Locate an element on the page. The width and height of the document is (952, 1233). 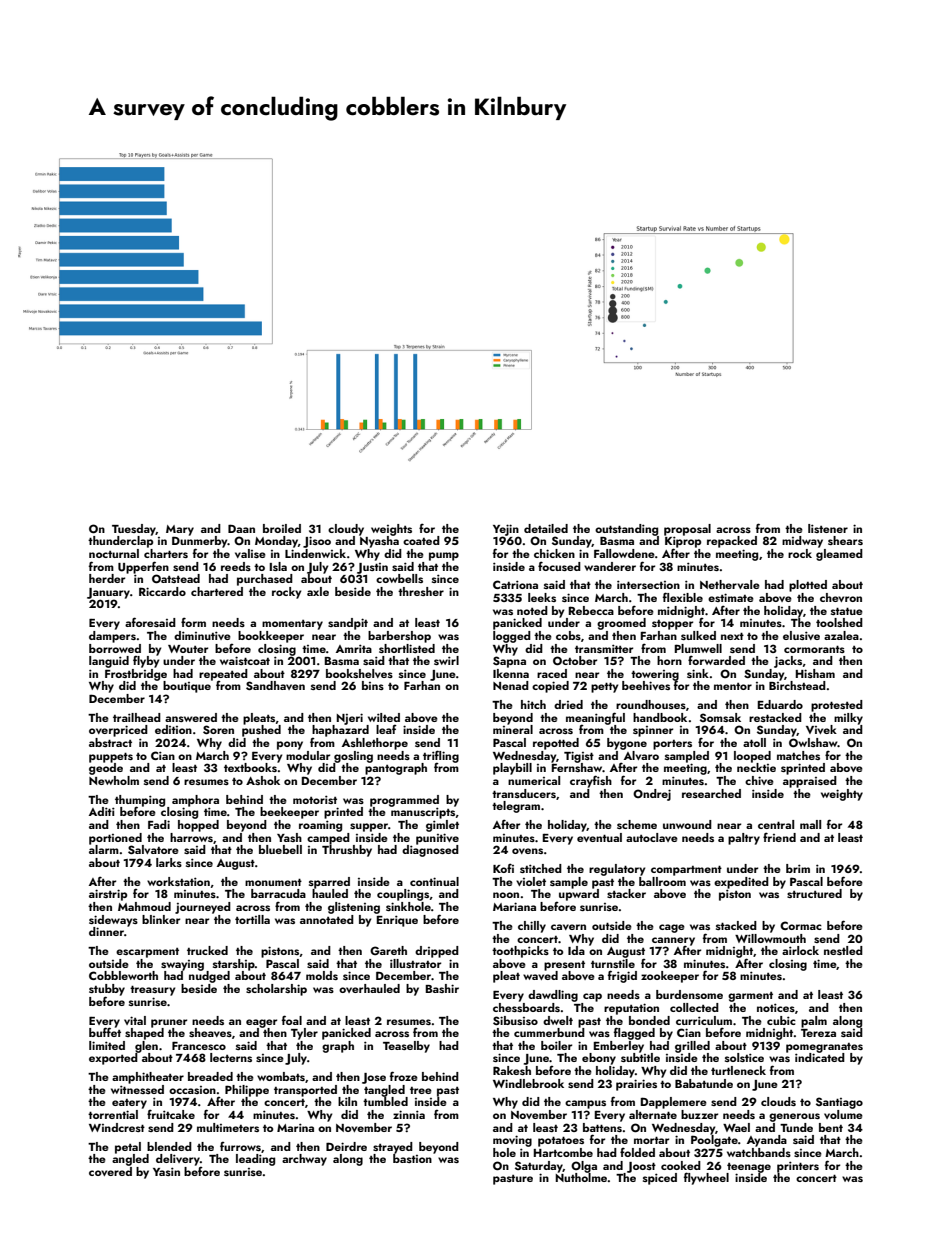
proposal is located at coordinates (687, 530).
